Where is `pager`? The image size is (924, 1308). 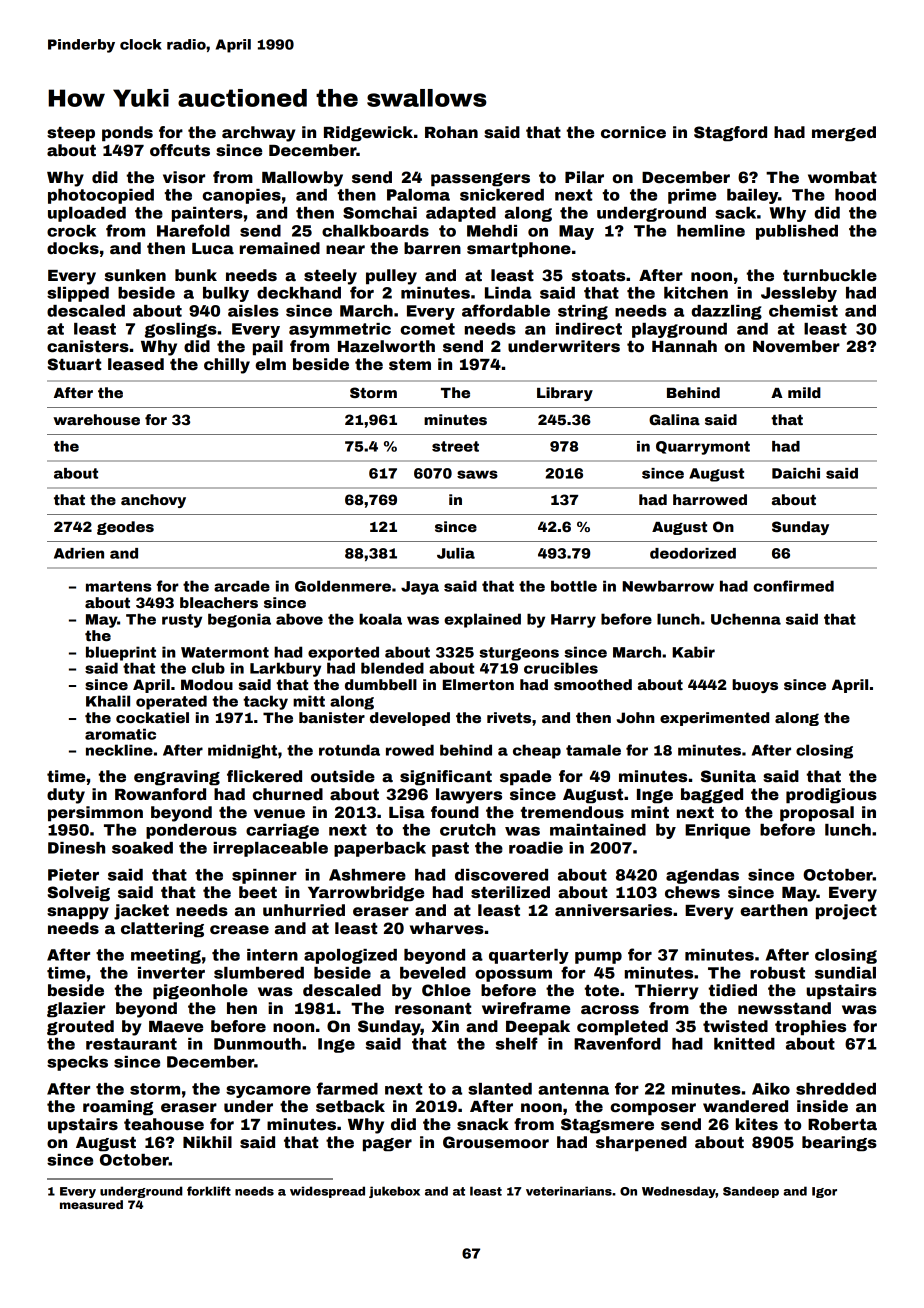 pager is located at coordinates (387, 1145).
